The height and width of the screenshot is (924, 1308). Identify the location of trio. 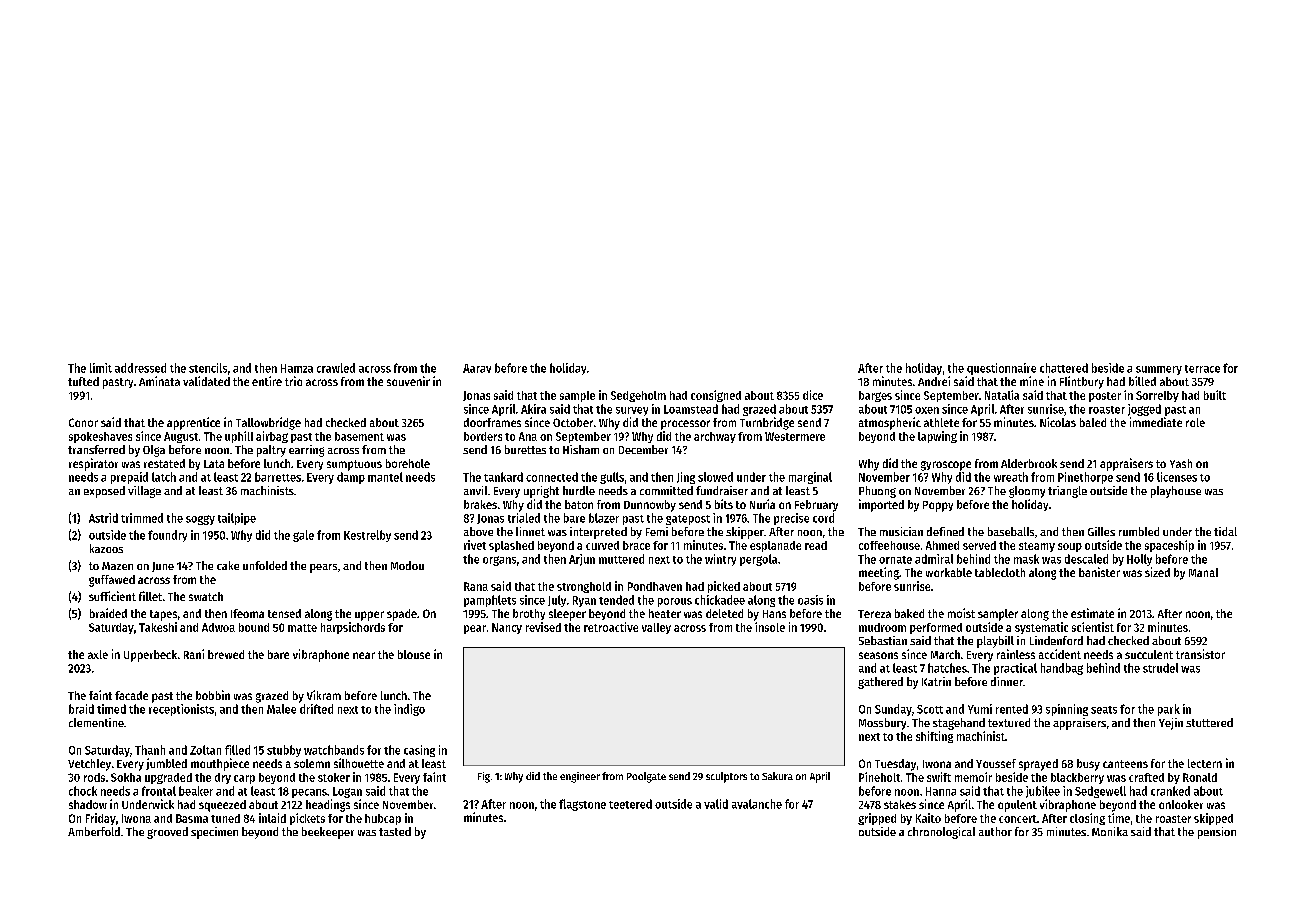
(293, 381).
